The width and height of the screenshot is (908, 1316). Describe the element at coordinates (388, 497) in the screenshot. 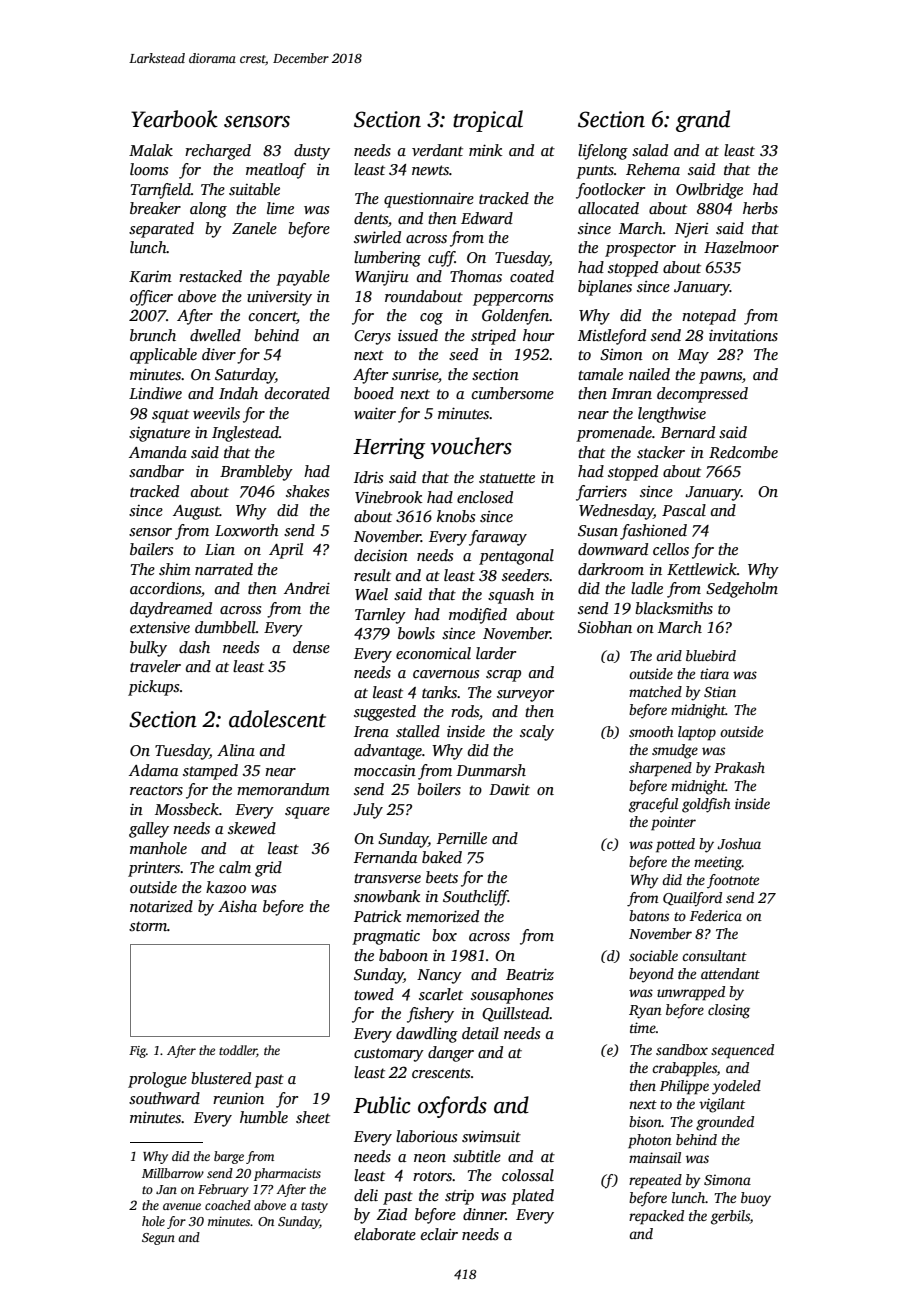

I see `Vinebrook` at that location.
